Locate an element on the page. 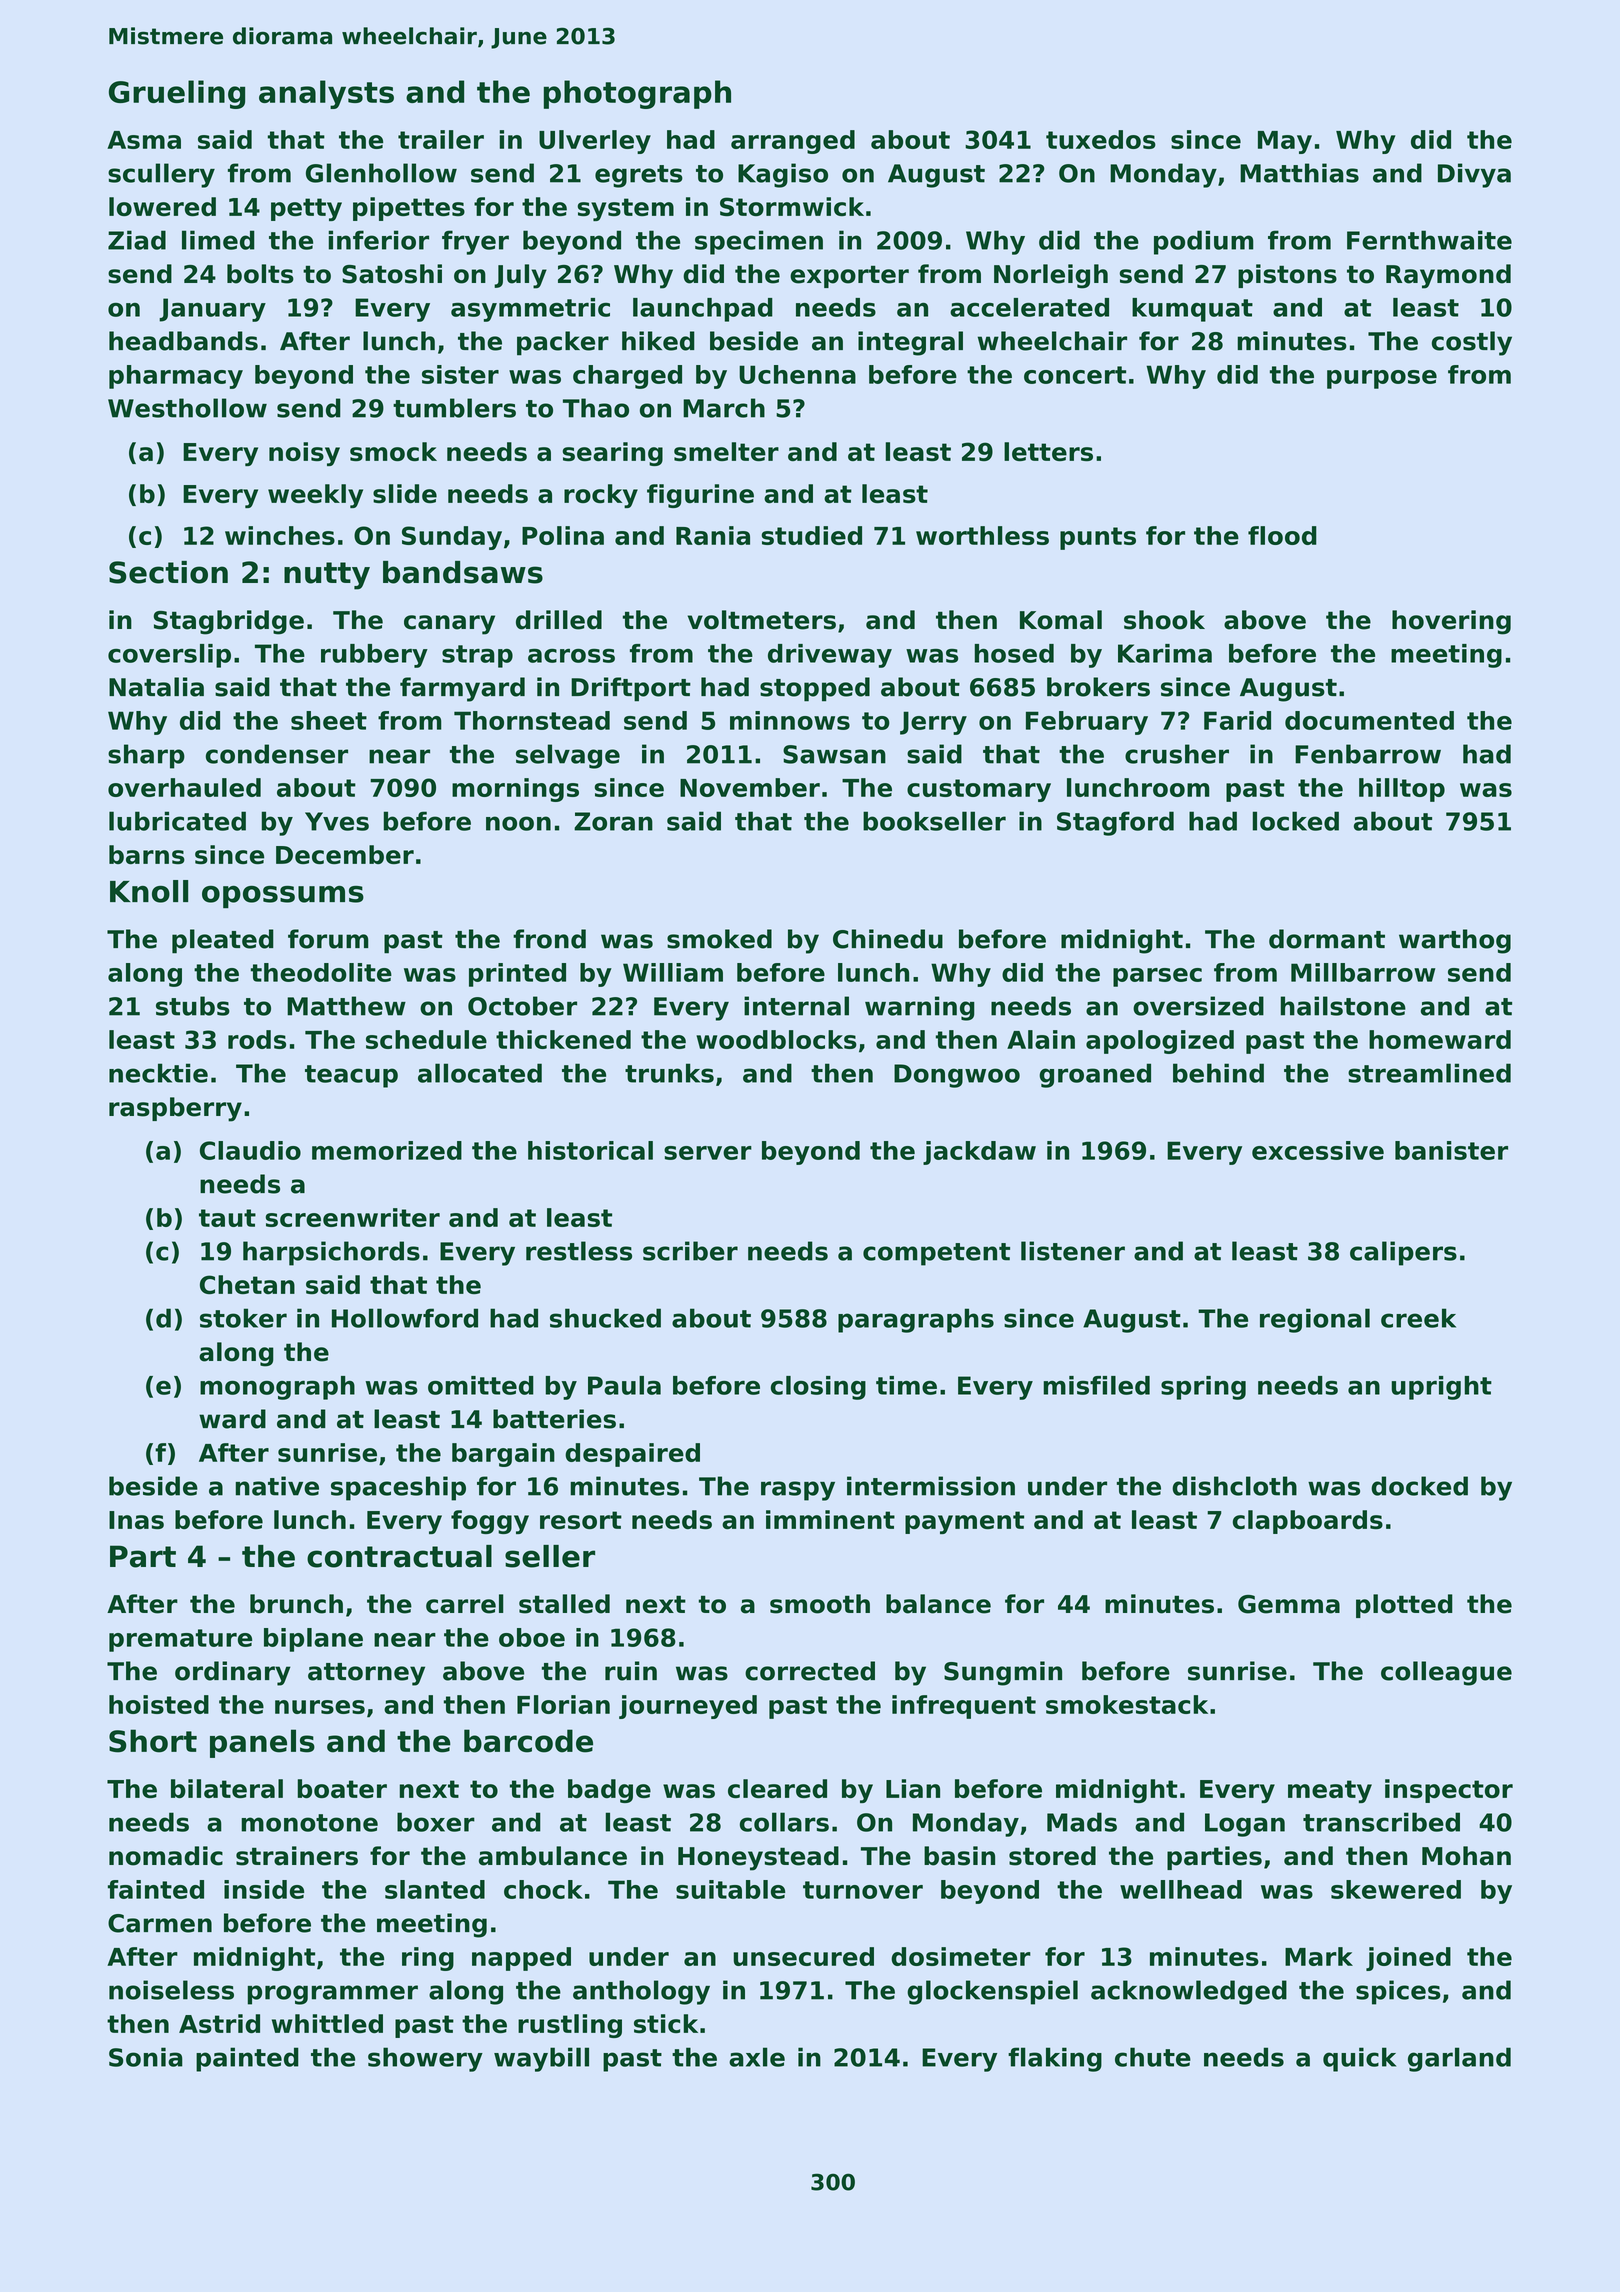 Image resolution: width=1620 pixels, height=2292 pixels. programmer is located at coordinates (333, 1995).
